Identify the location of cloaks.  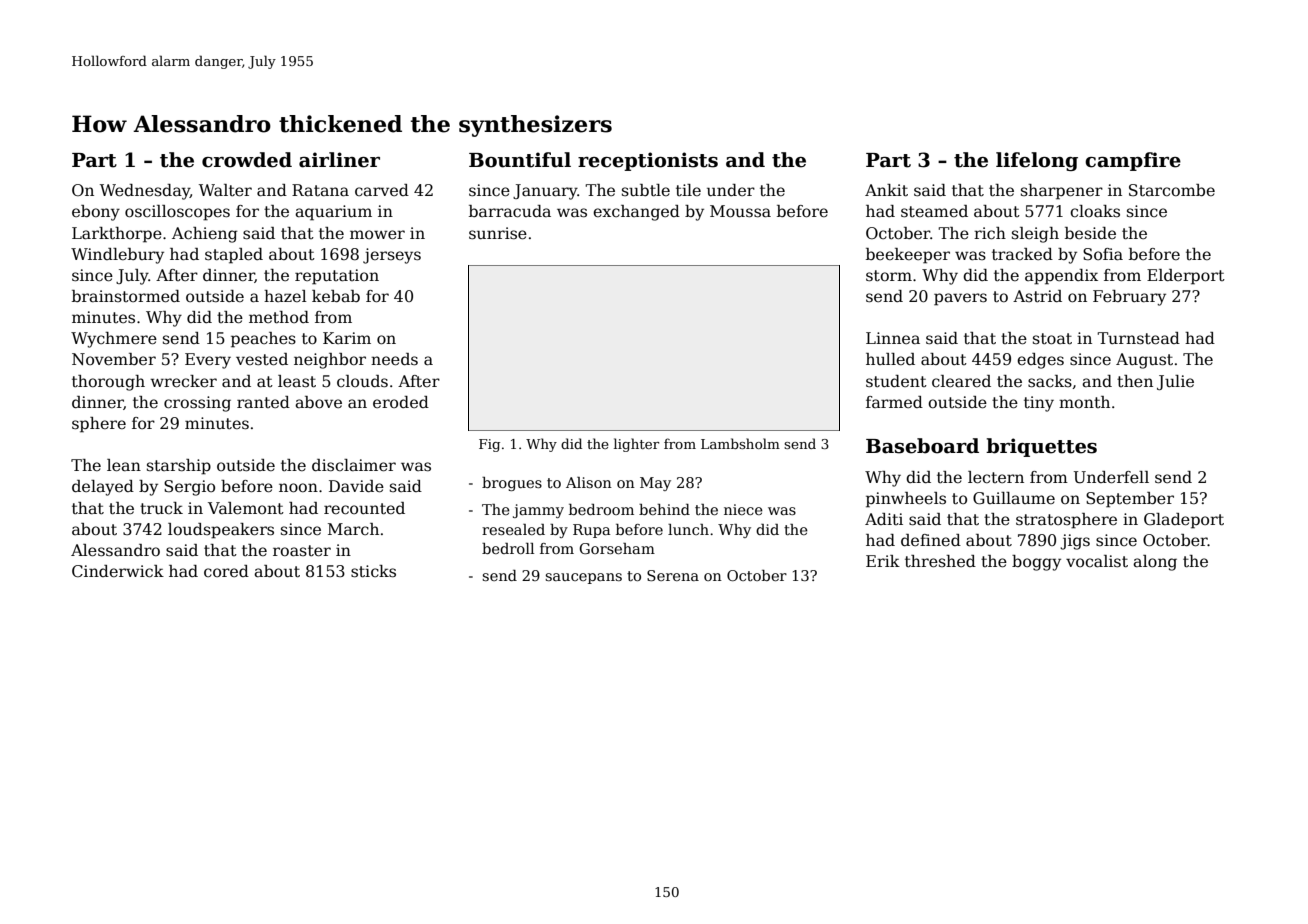
(1095, 211).
